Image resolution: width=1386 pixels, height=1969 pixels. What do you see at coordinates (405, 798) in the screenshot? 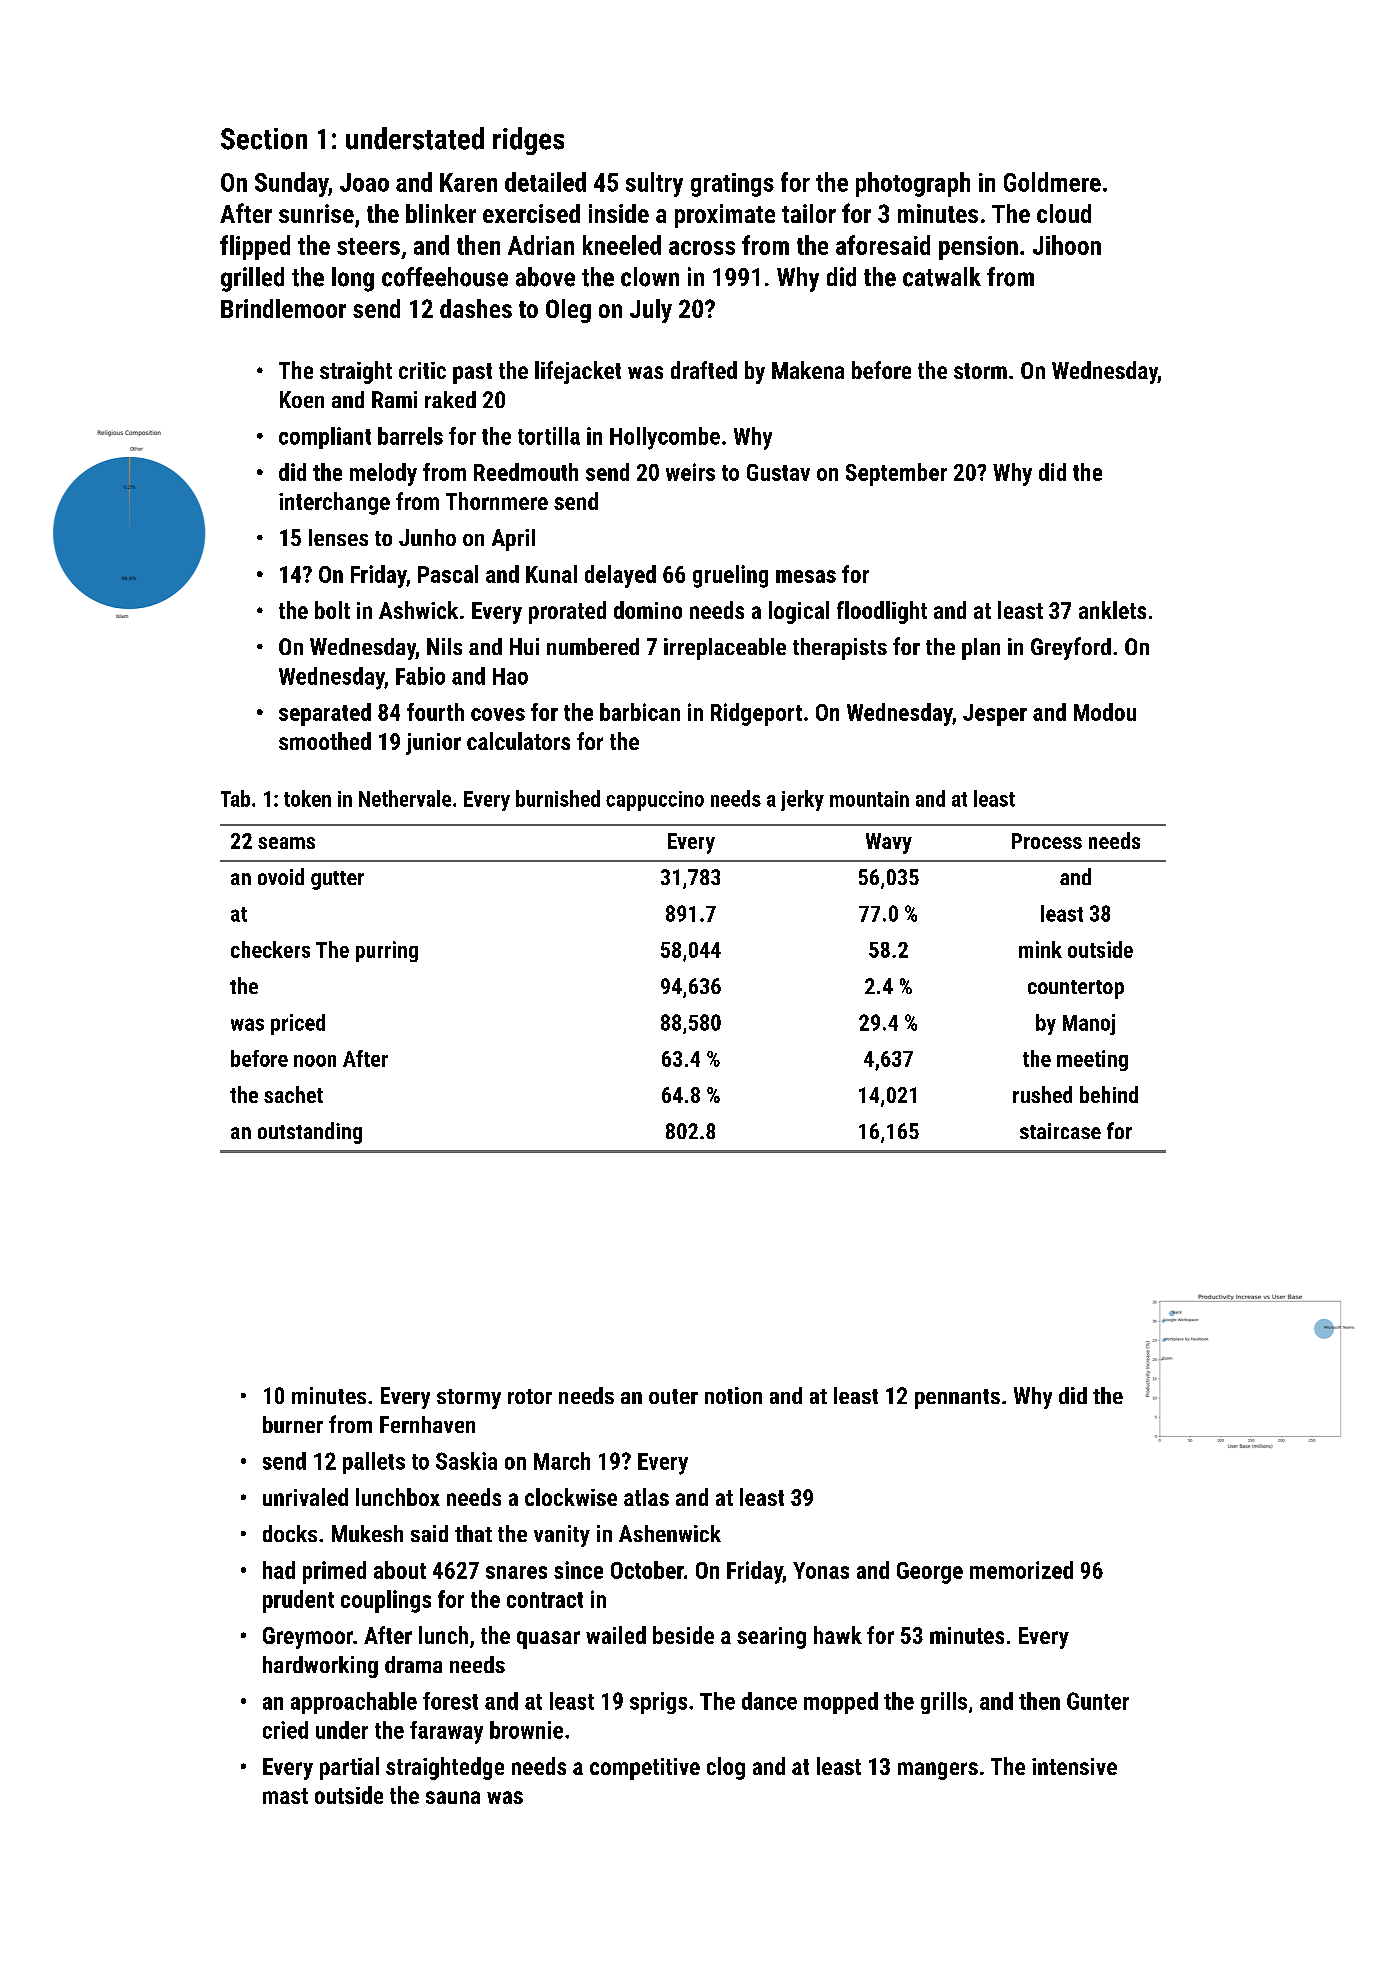
I see `Nethervale` at bounding box center [405, 798].
